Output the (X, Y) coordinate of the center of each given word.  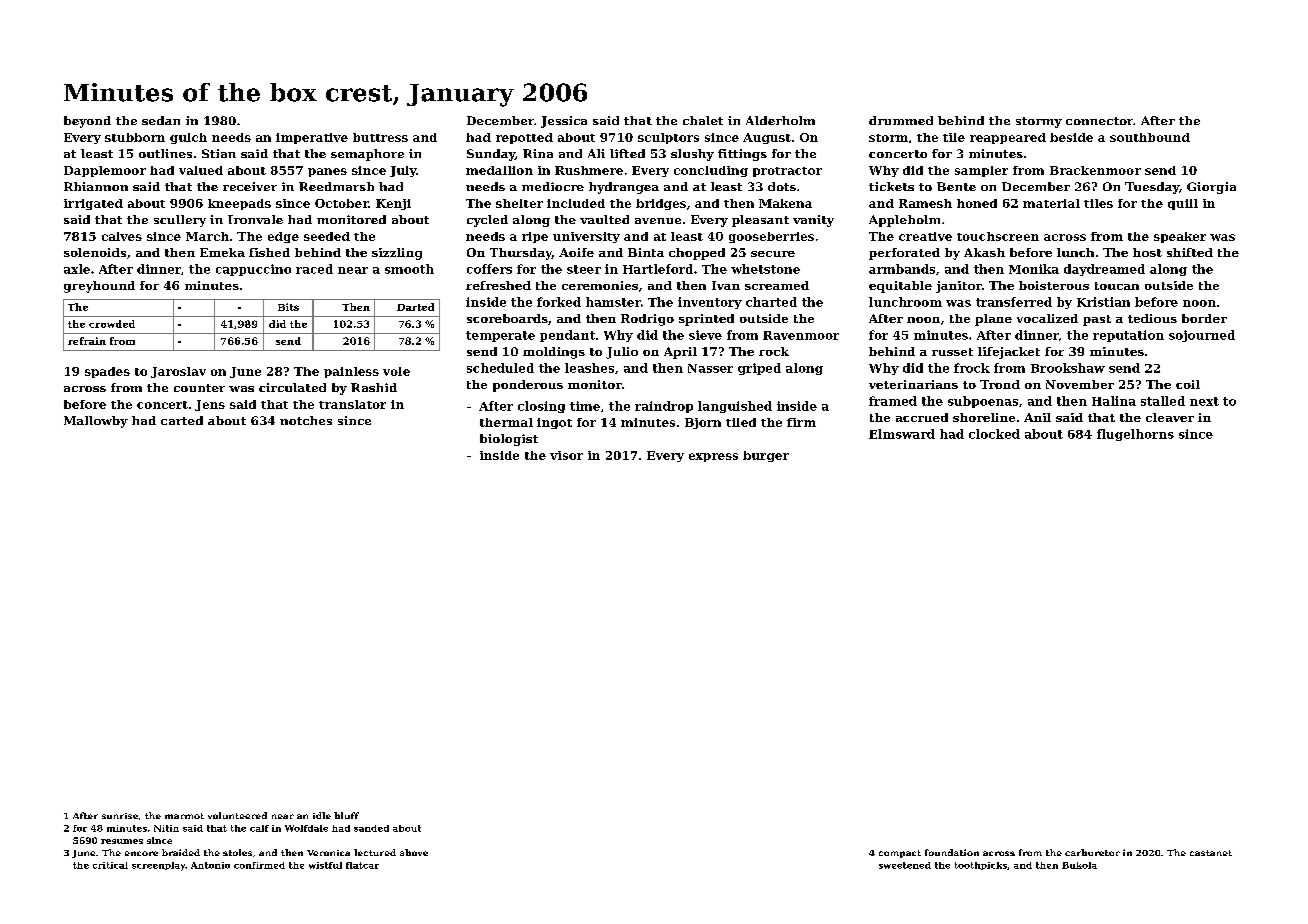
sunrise (120, 816)
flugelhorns (1135, 435)
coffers (489, 269)
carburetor (1092, 852)
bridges (661, 204)
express (713, 457)
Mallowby (96, 422)
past (1097, 320)
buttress (380, 137)
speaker (1180, 237)
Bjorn (703, 423)
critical (110, 865)
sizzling (397, 254)
